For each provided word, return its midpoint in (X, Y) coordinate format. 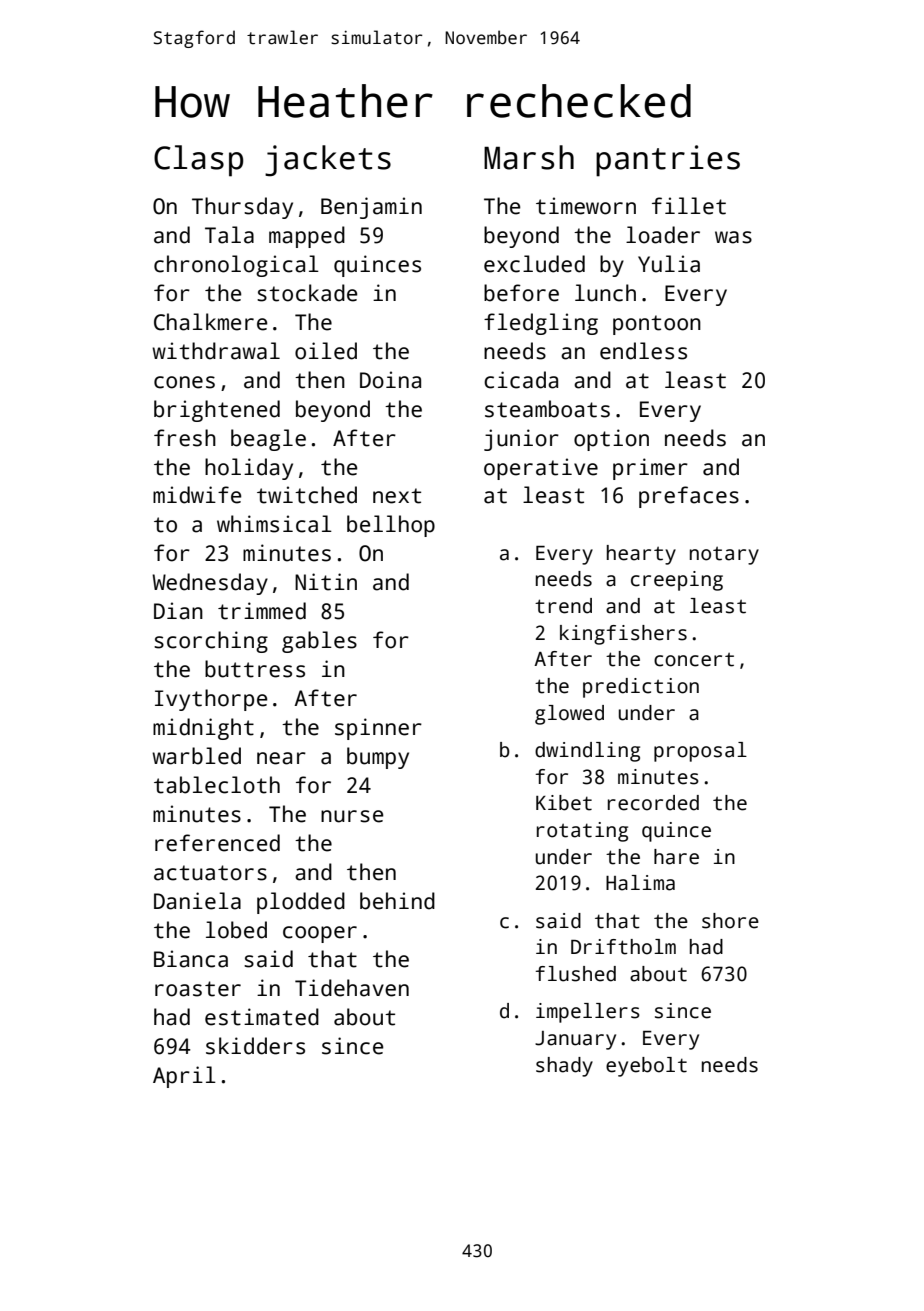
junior (521, 440)
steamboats (547, 409)
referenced (217, 843)
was (733, 237)
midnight (203, 729)
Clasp (198, 161)
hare (676, 857)
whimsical (274, 524)
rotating (582, 832)
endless (643, 351)
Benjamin (371, 208)
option (611, 440)
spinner (378, 729)
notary (724, 556)
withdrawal (216, 351)
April (184, 1077)
